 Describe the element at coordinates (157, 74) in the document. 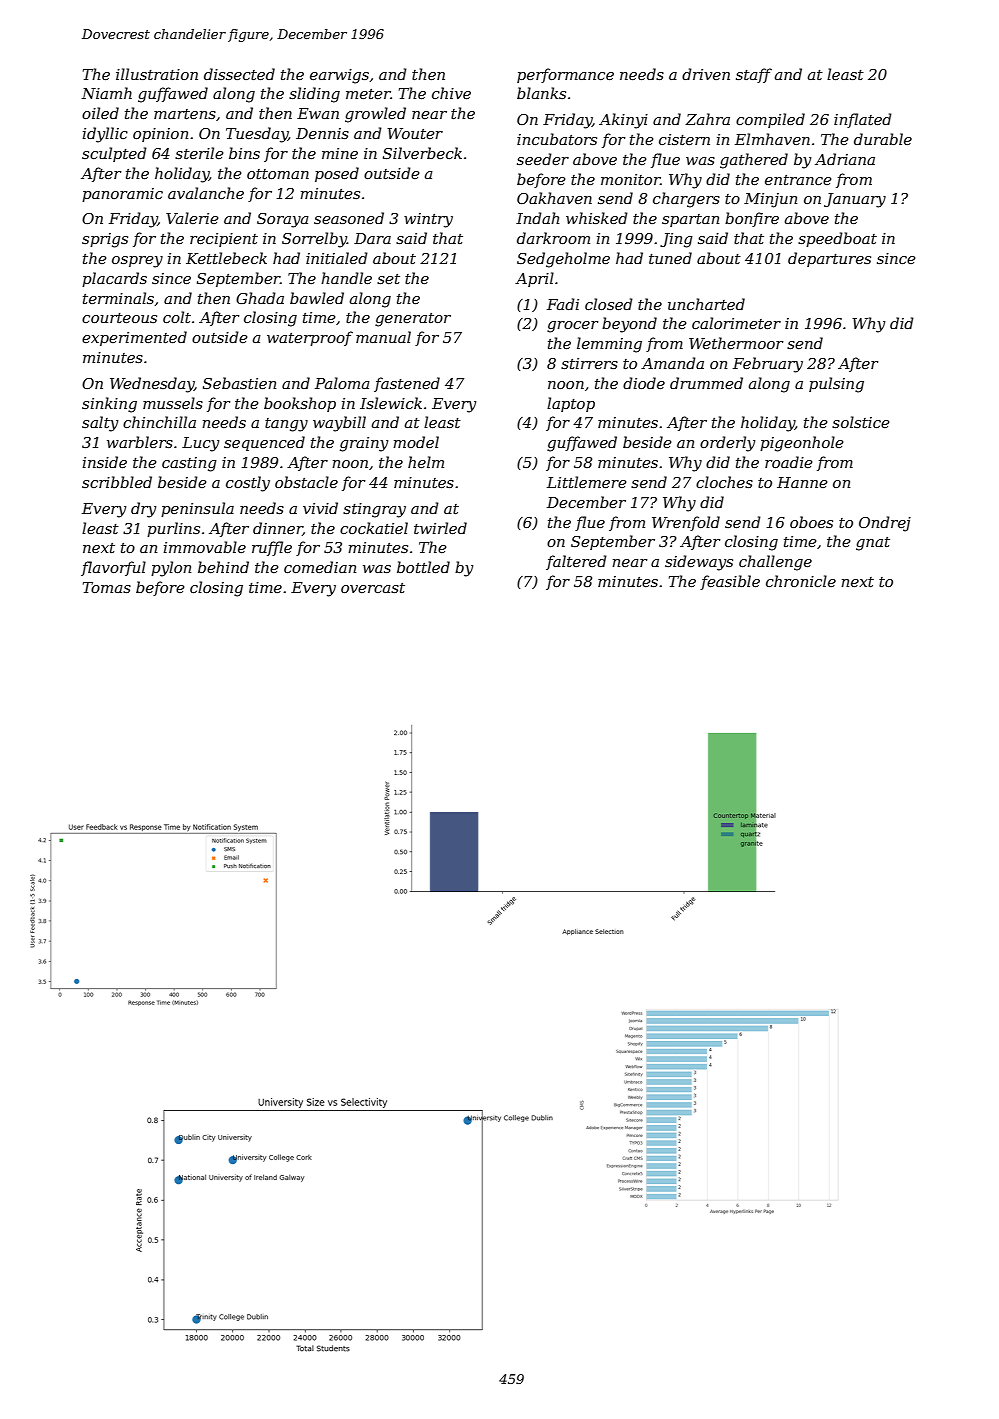

I see `illustration` at that location.
